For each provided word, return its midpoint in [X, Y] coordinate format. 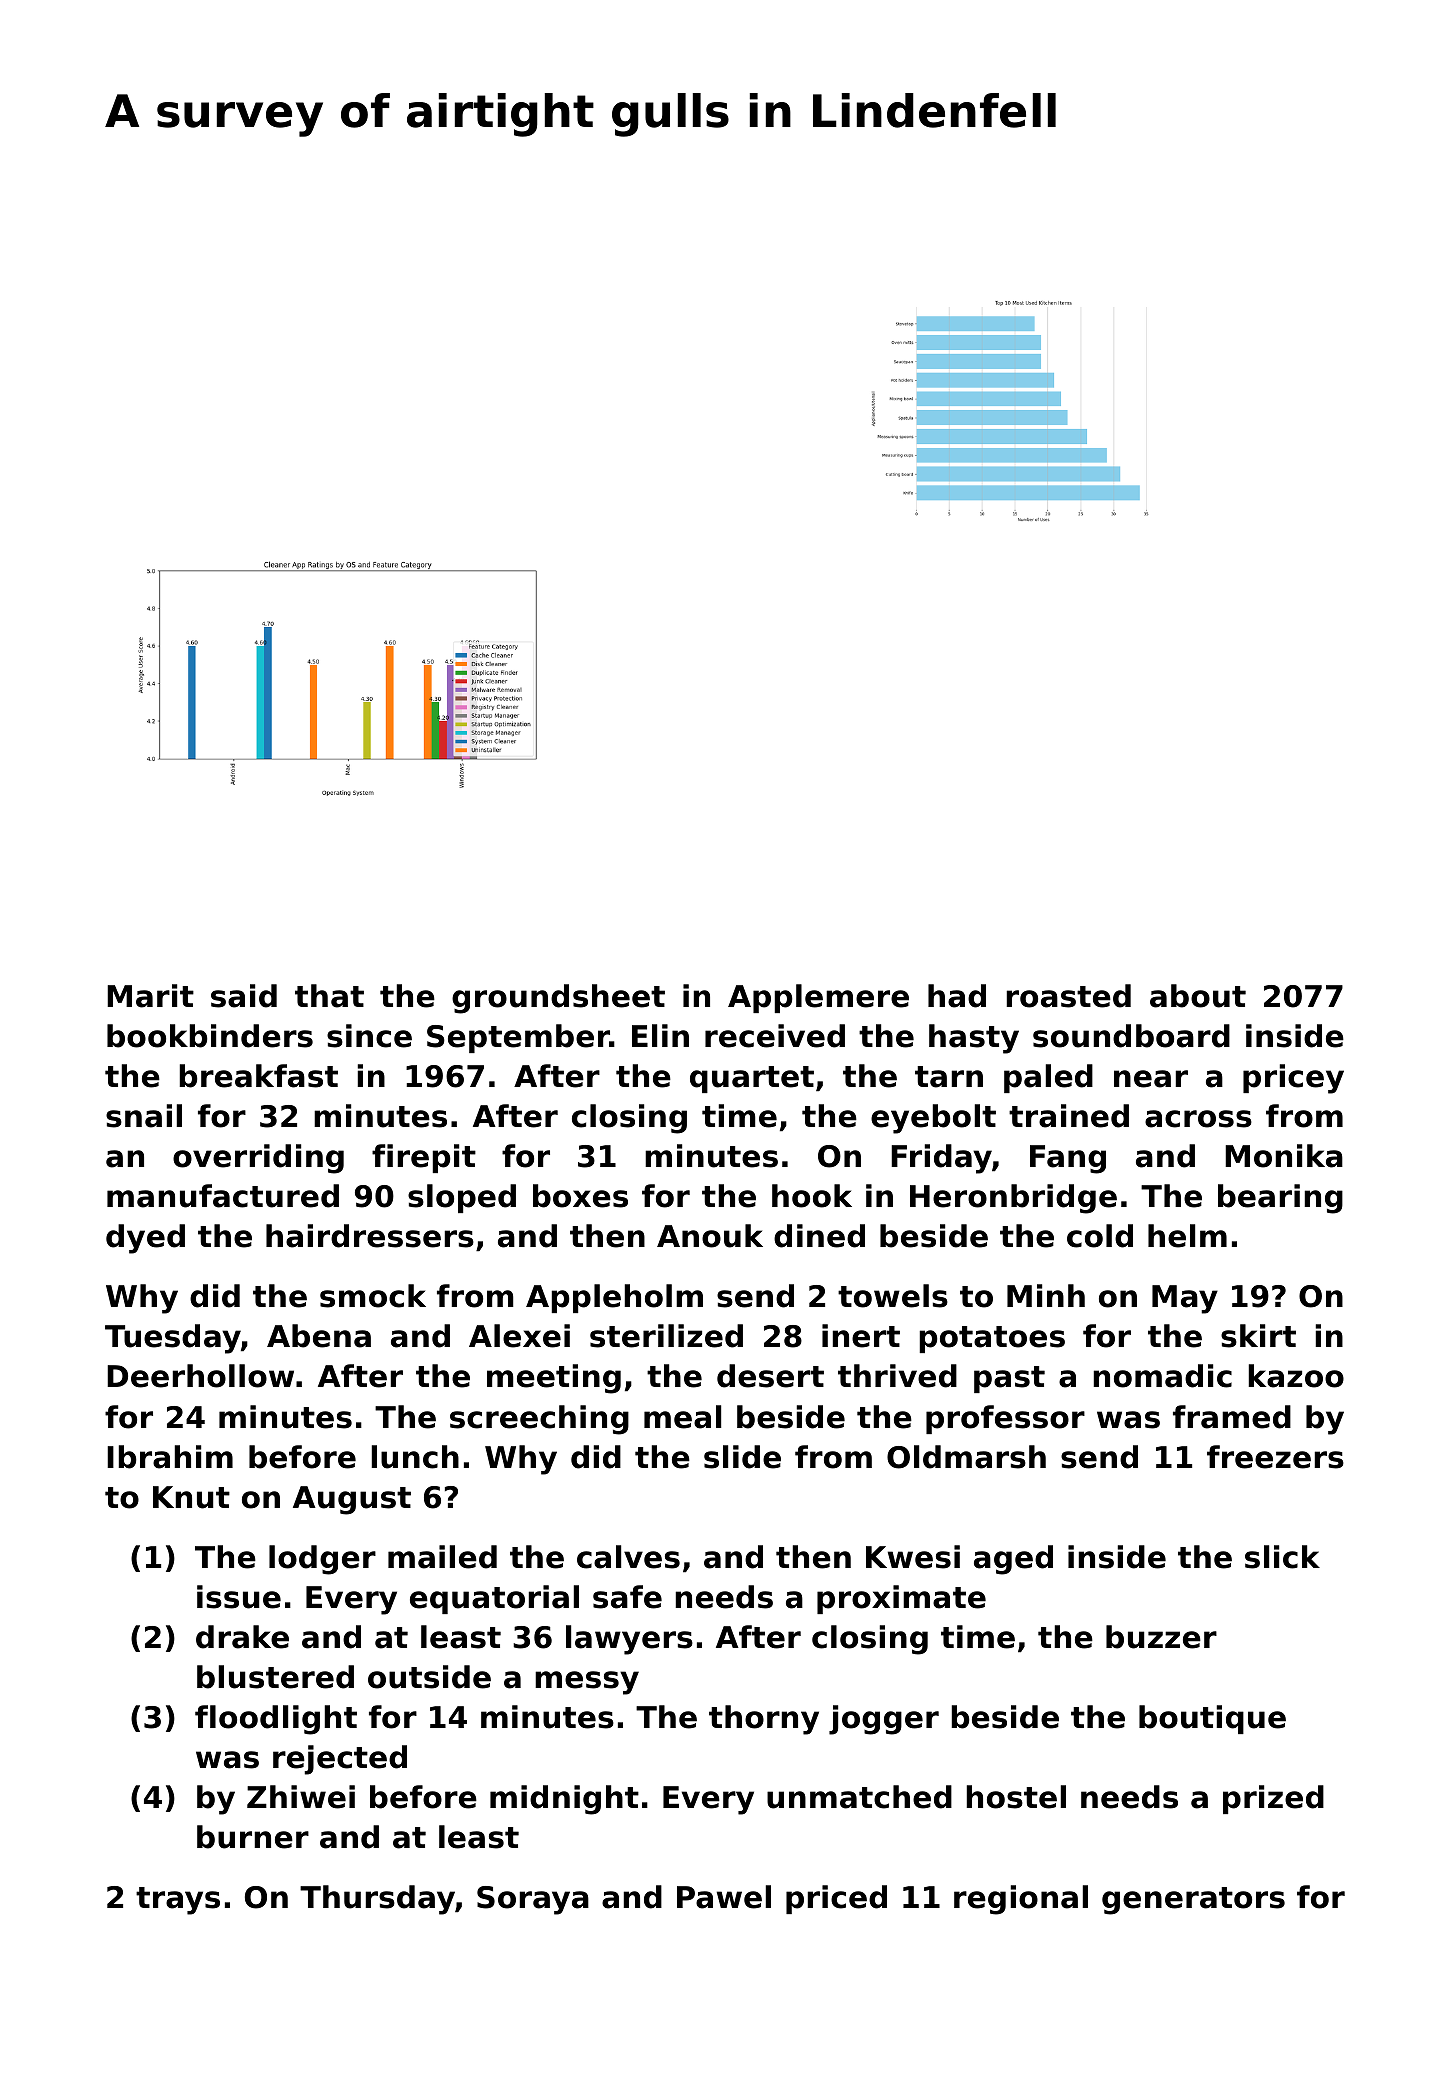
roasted [1068, 996]
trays [178, 1901]
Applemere [818, 998]
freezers [1275, 1457]
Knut [191, 1497]
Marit [150, 996]
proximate [901, 1599]
